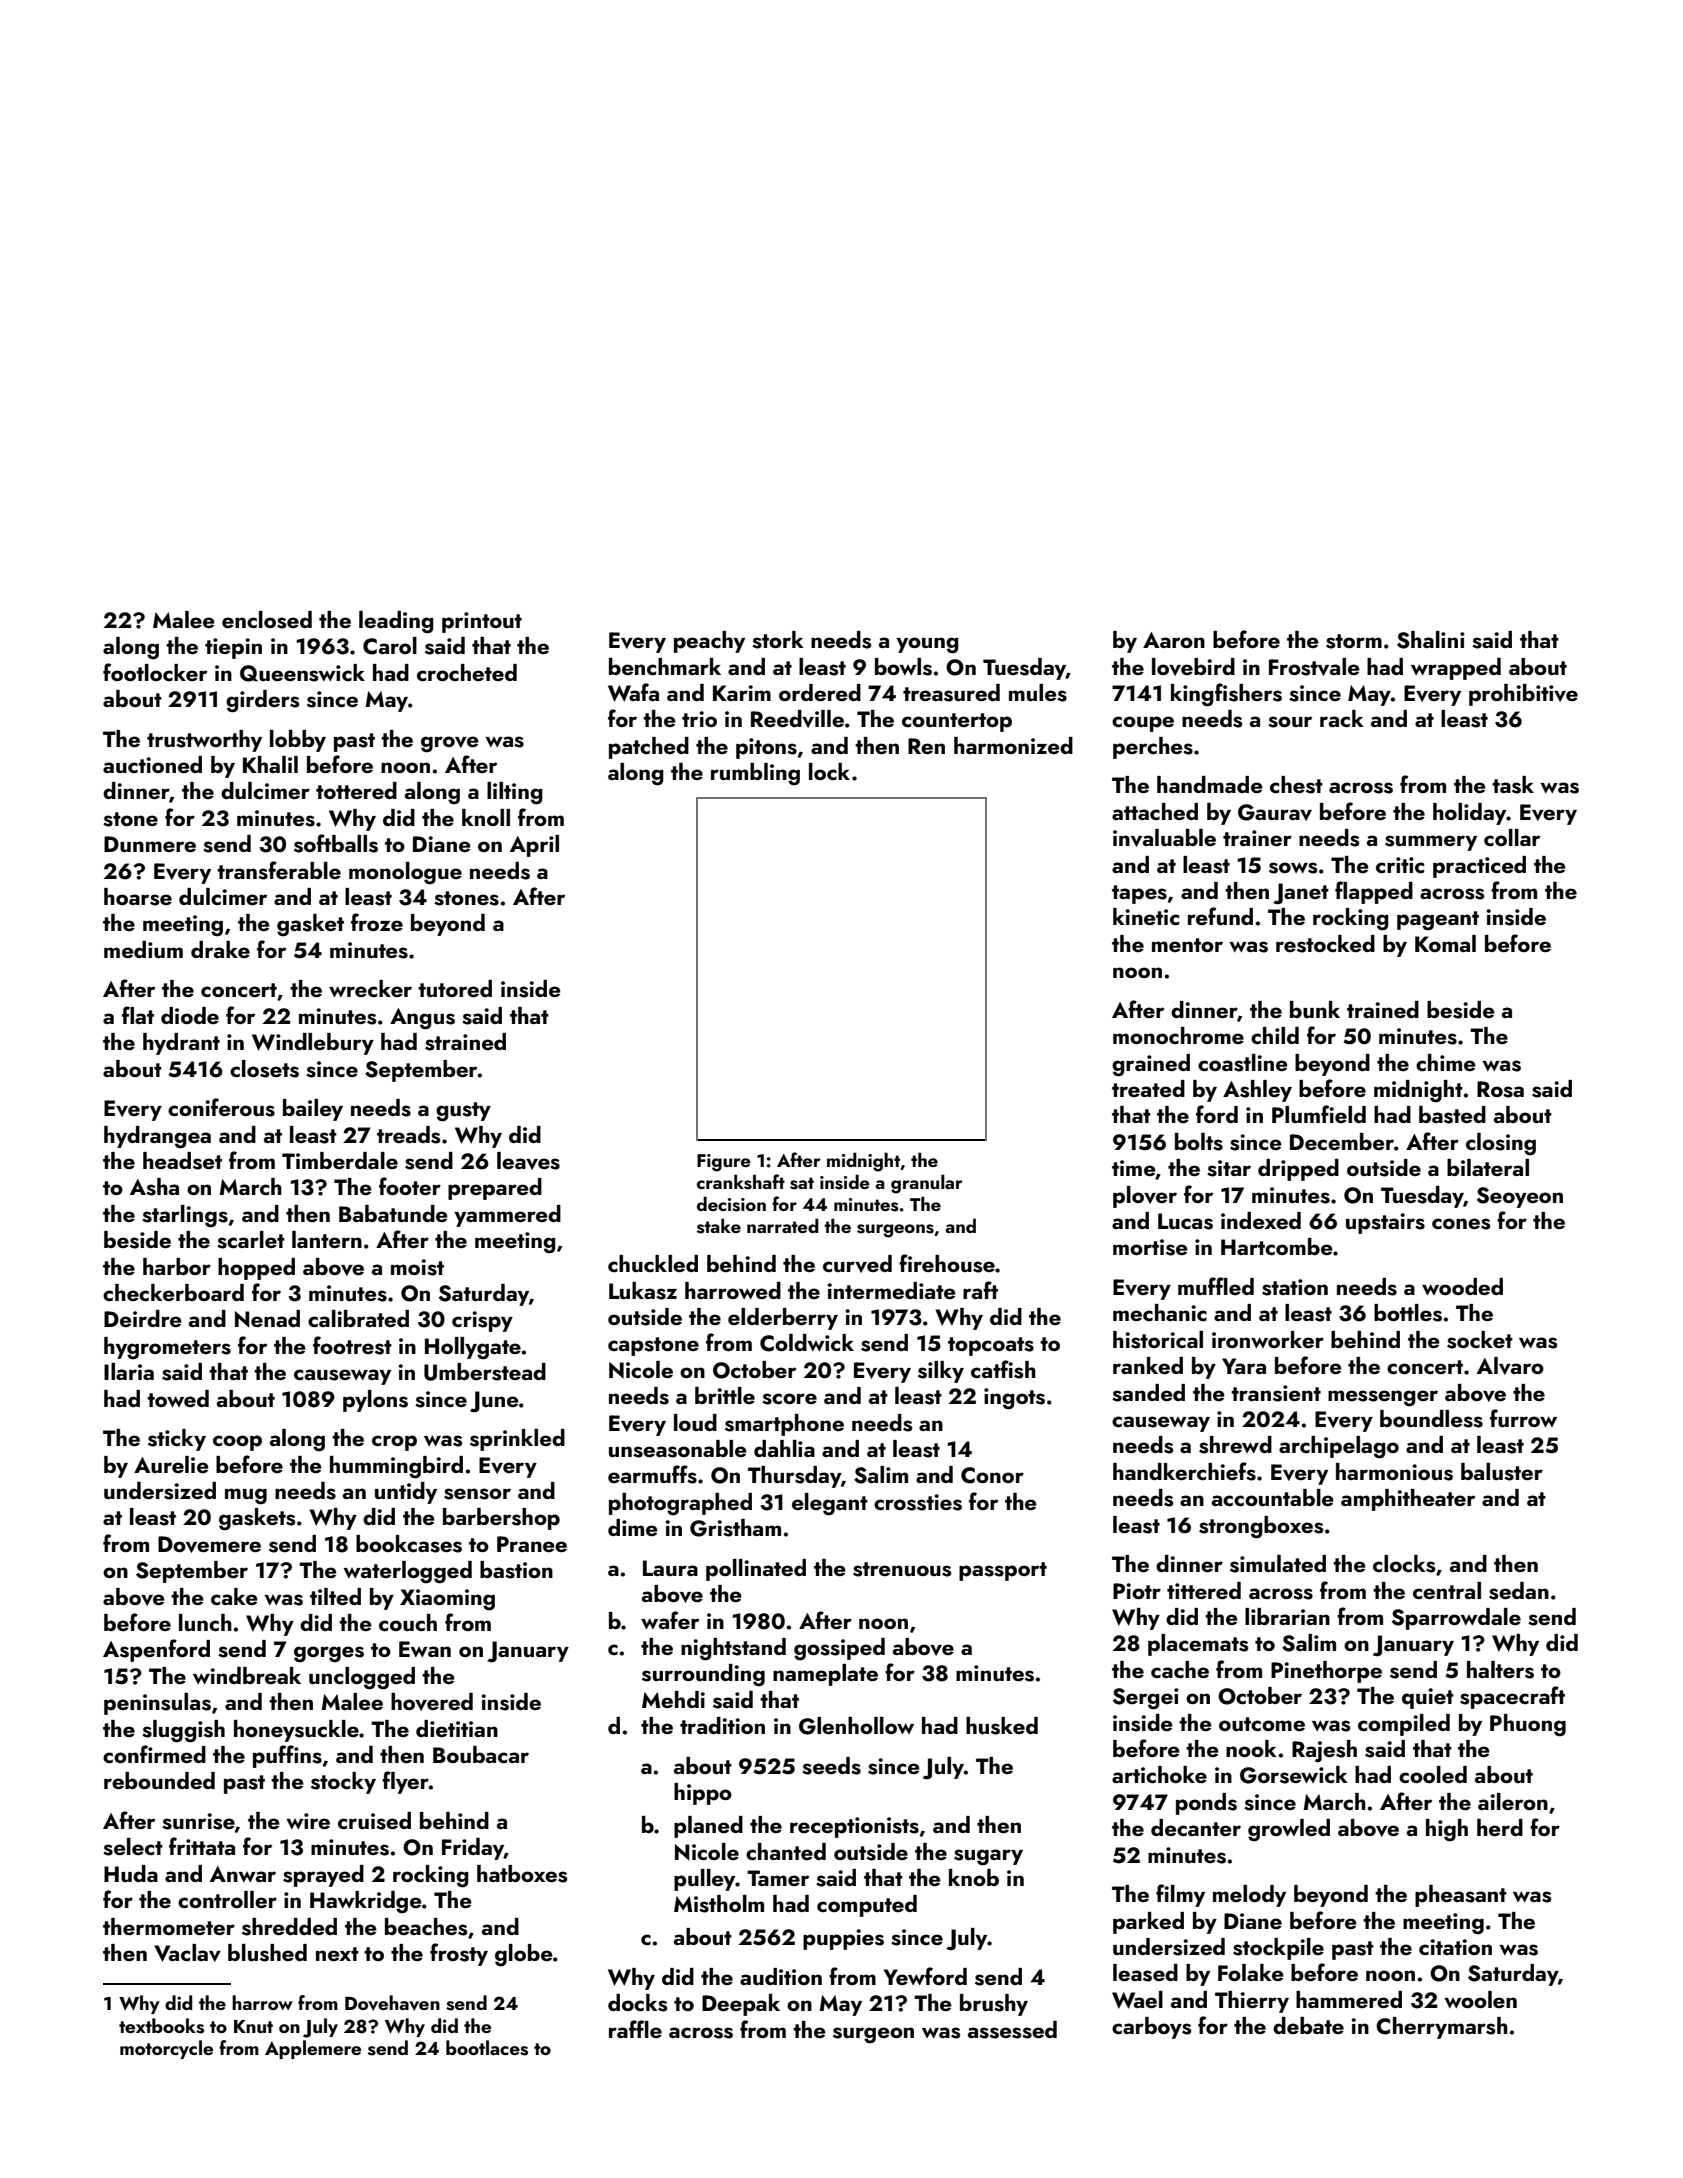  What do you see at coordinates (680, 1504) in the image?
I see `photographed` at bounding box center [680, 1504].
